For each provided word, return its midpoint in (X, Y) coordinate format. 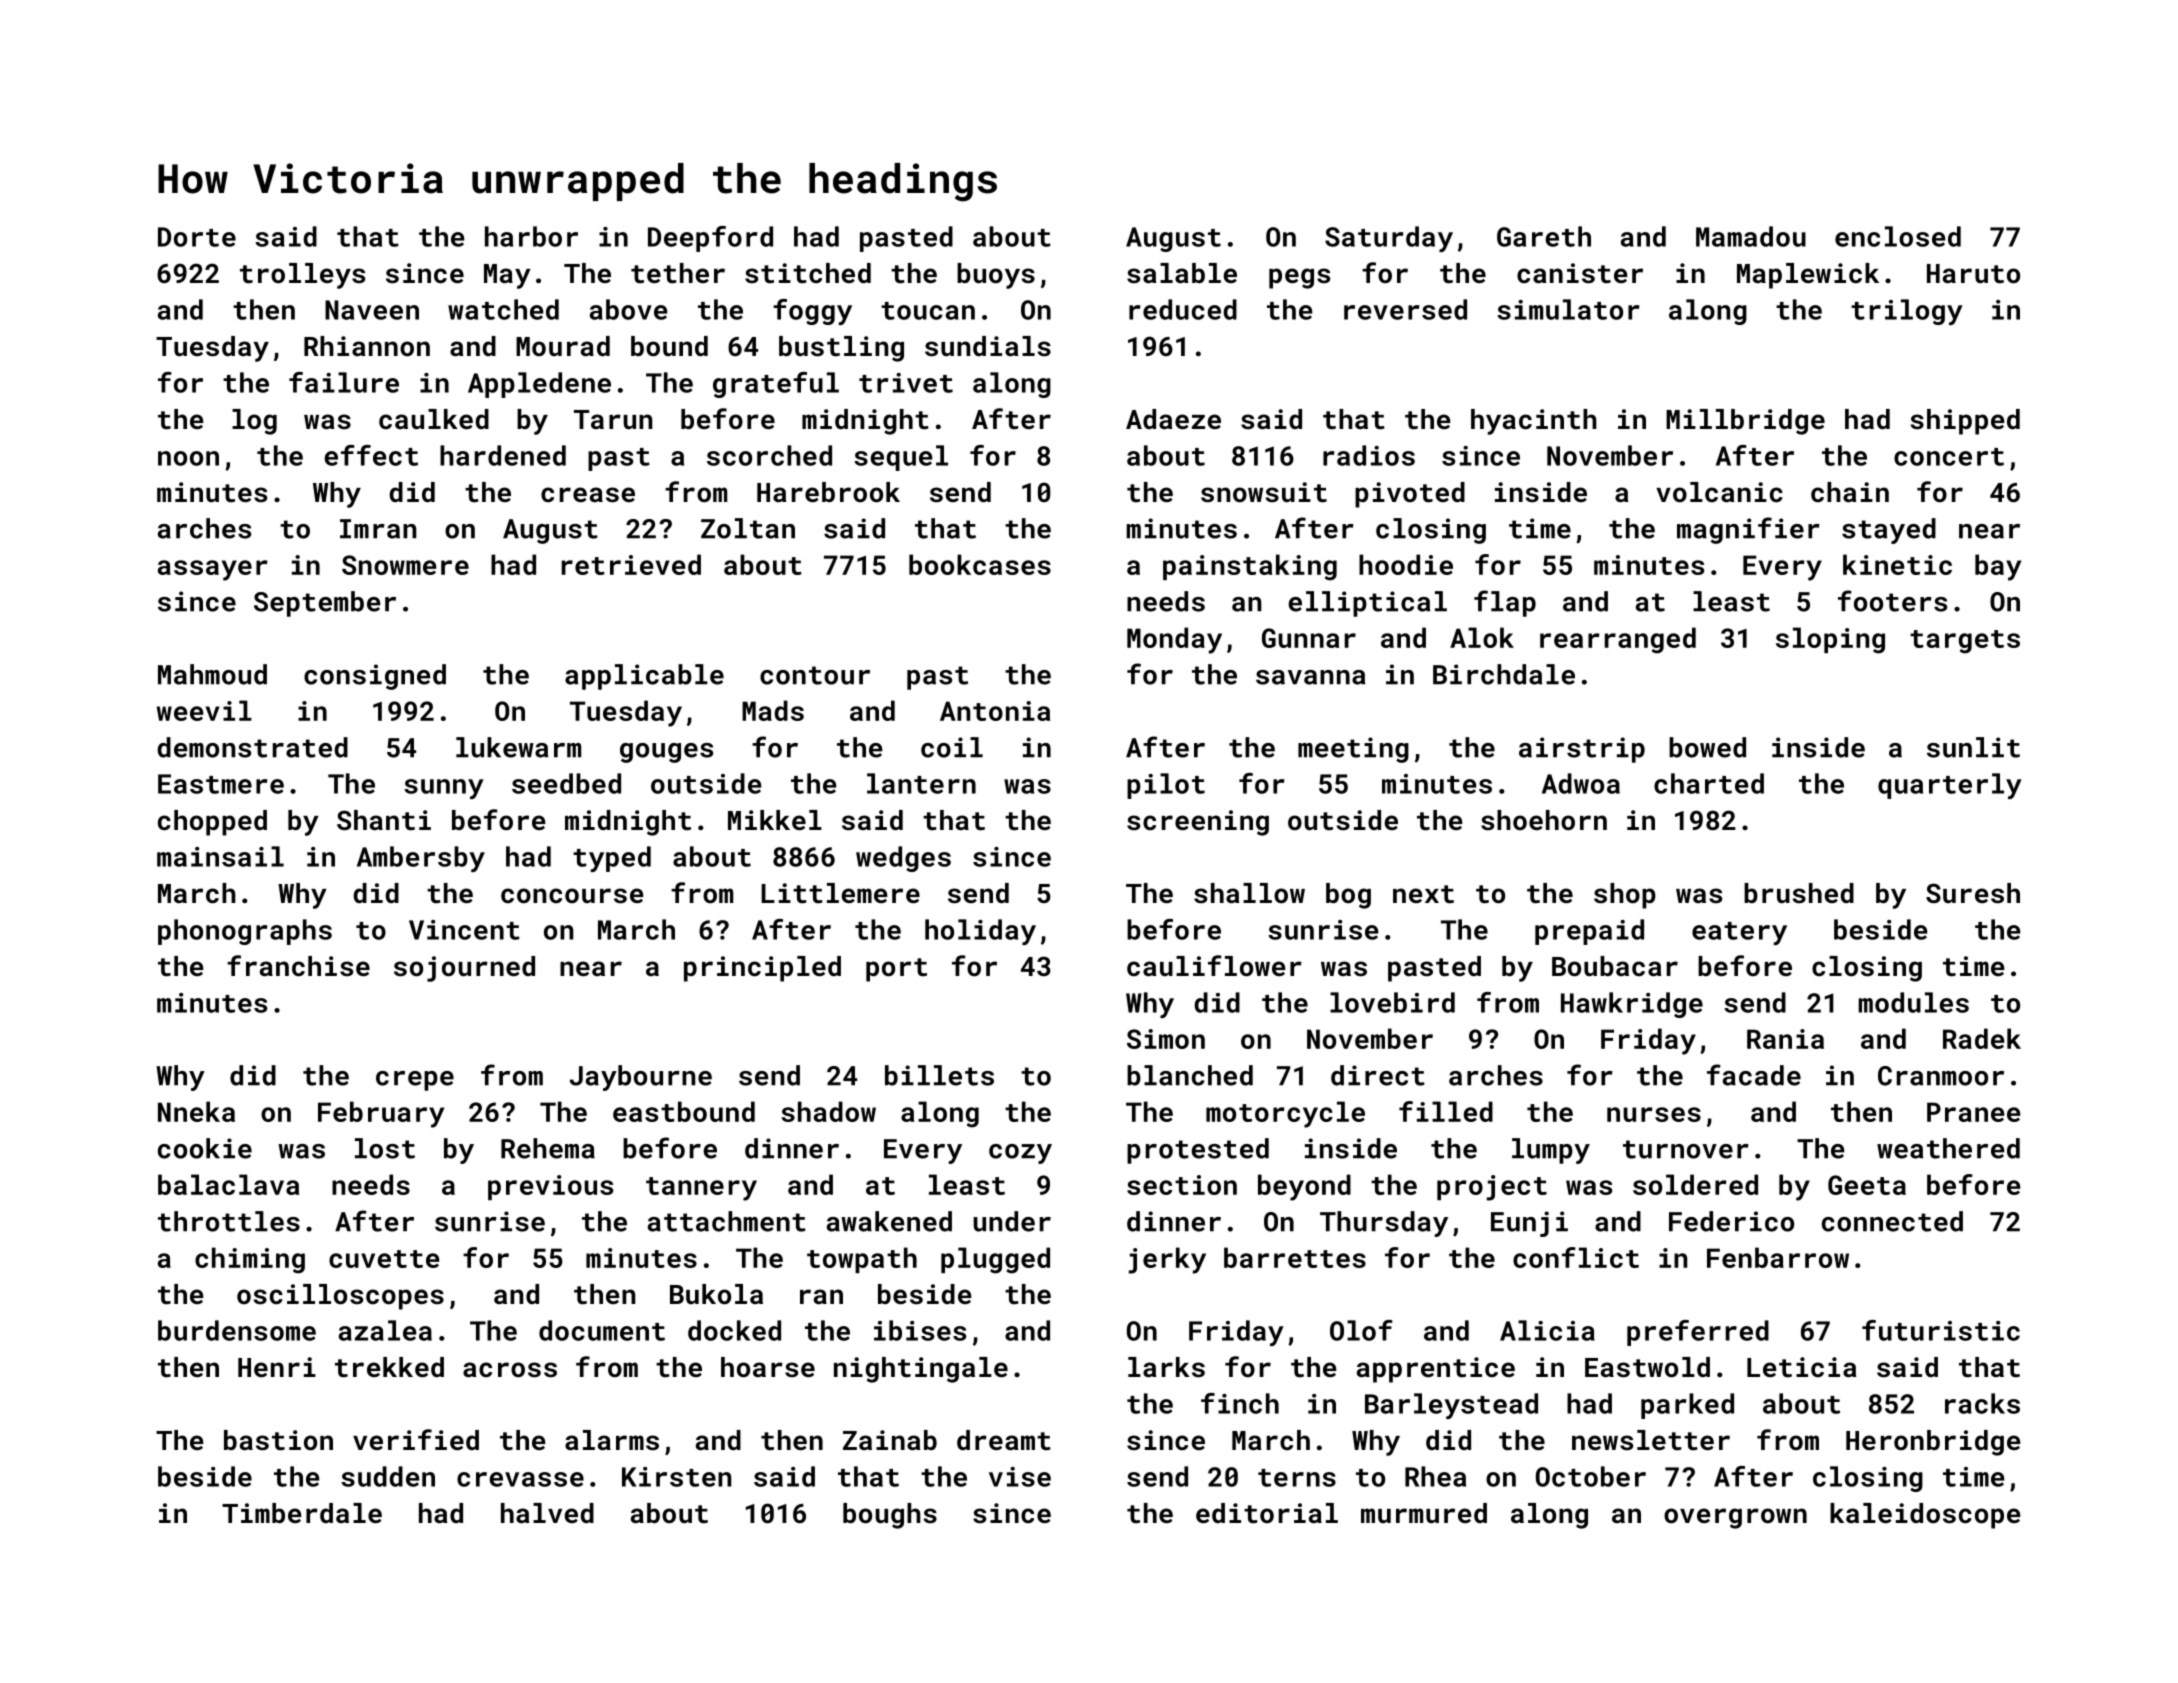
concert (1949, 457)
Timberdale (302, 1513)
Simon (1166, 1039)
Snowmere (405, 565)
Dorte (197, 237)
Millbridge (1745, 422)
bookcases (980, 564)
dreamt (1004, 1440)
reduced (1183, 309)
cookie (205, 1148)
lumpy (1551, 1151)
